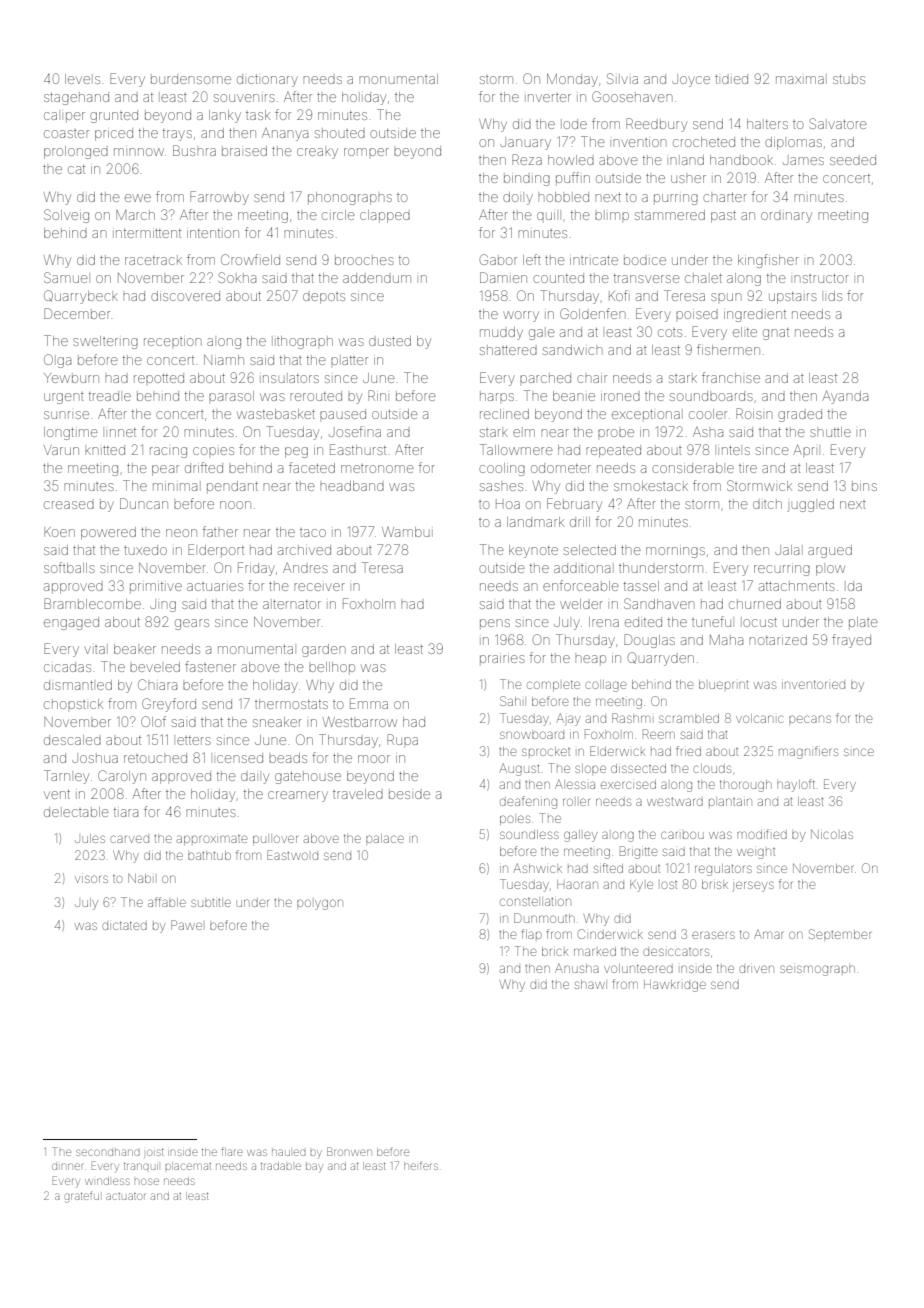 This image has width=924, height=1308. What do you see at coordinates (622, 78) in the image?
I see `Silvia` at bounding box center [622, 78].
